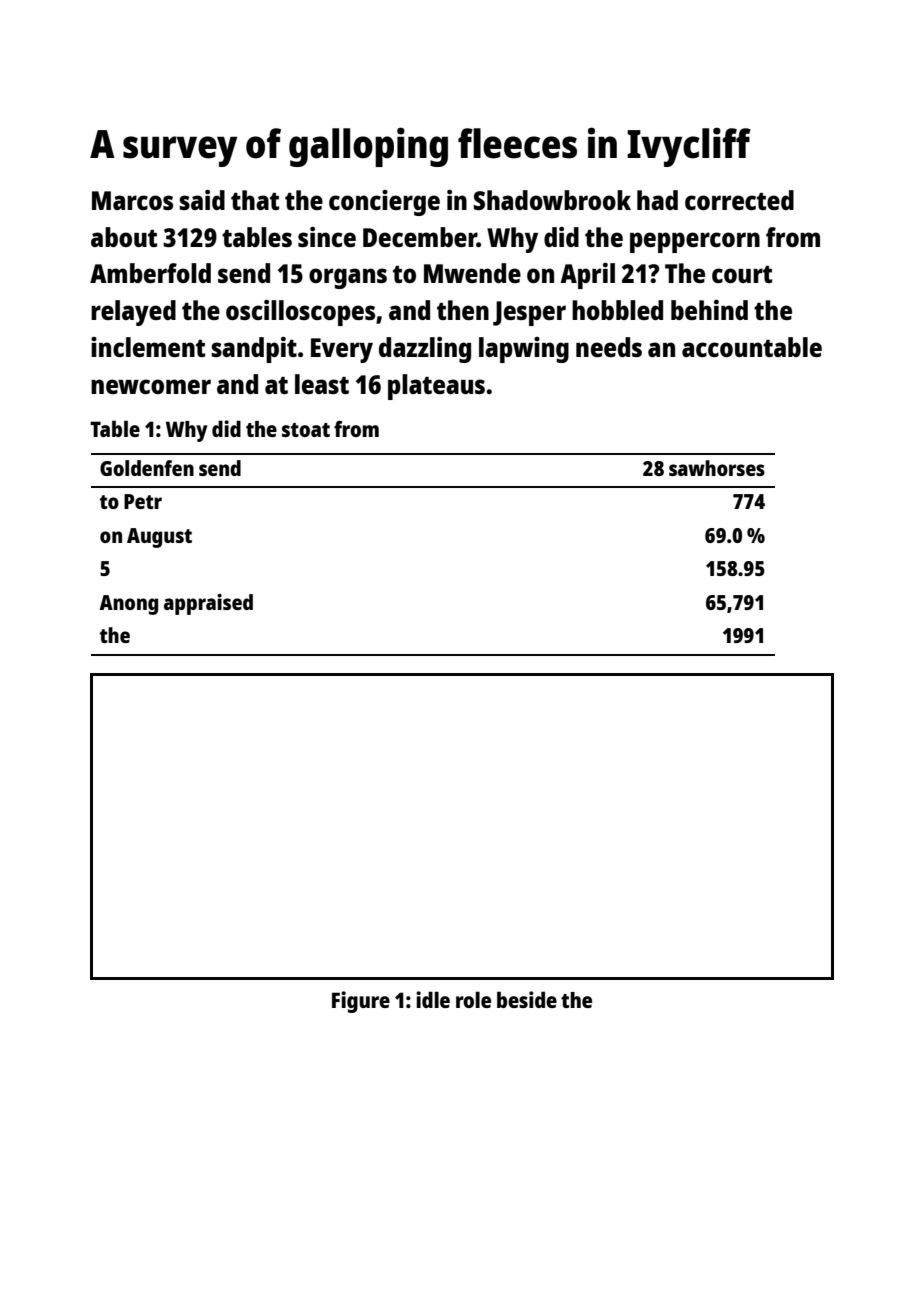 The width and height of the screenshot is (924, 1311). I want to click on beside, so click(527, 999).
